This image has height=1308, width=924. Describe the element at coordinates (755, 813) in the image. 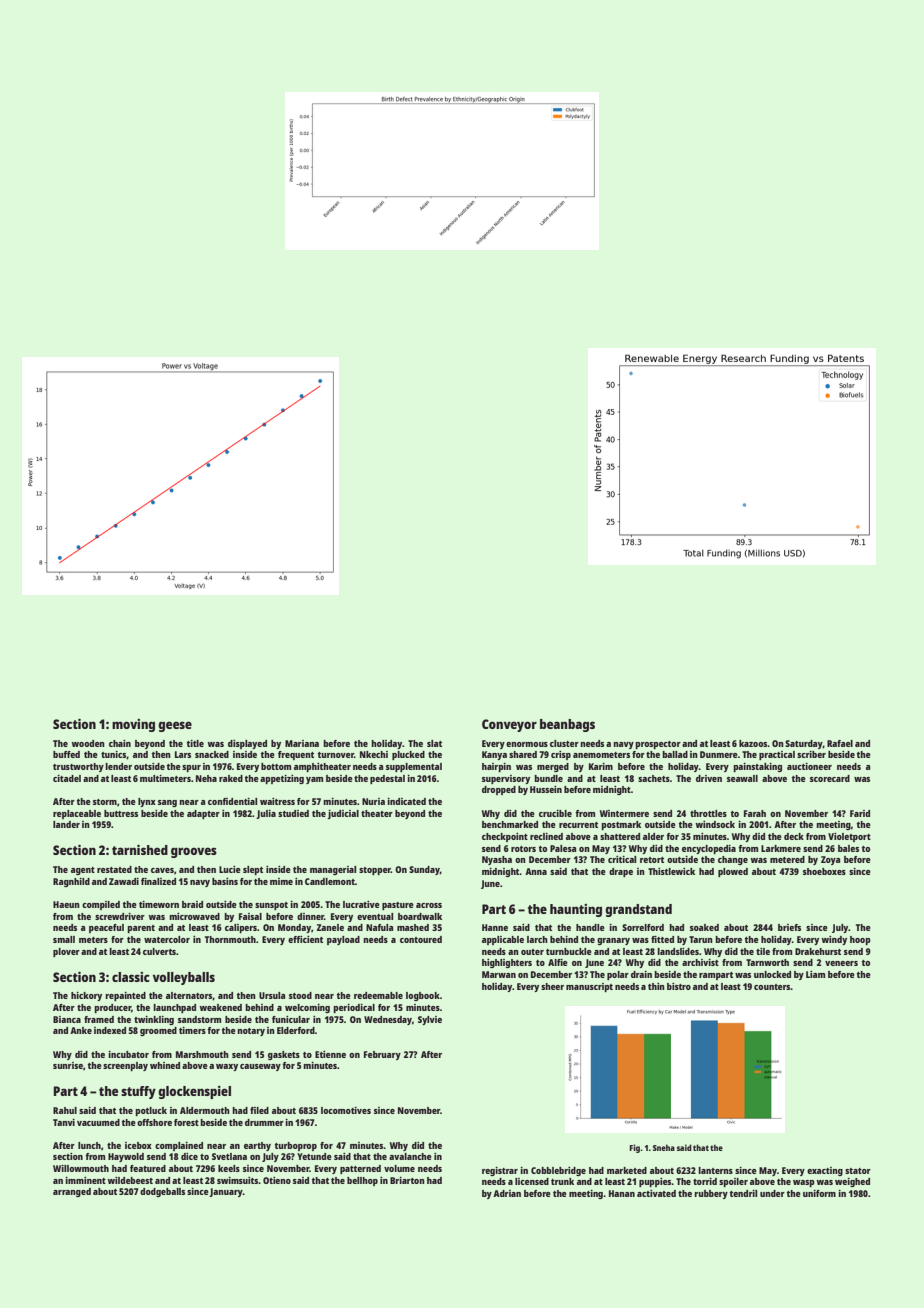

I see `Farah` at that location.
